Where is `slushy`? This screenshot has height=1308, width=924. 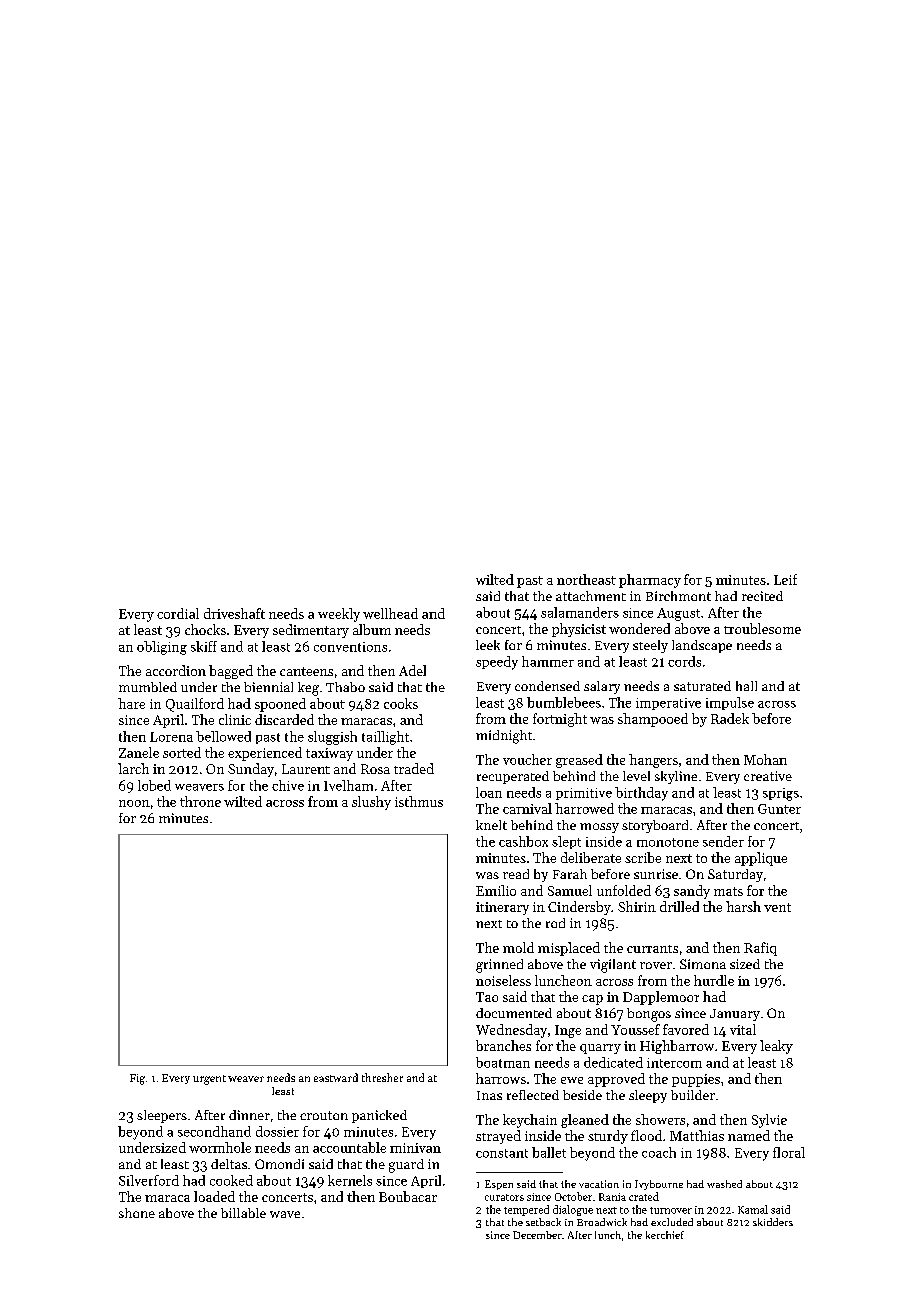
slushy is located at coordinates (371, 803).
